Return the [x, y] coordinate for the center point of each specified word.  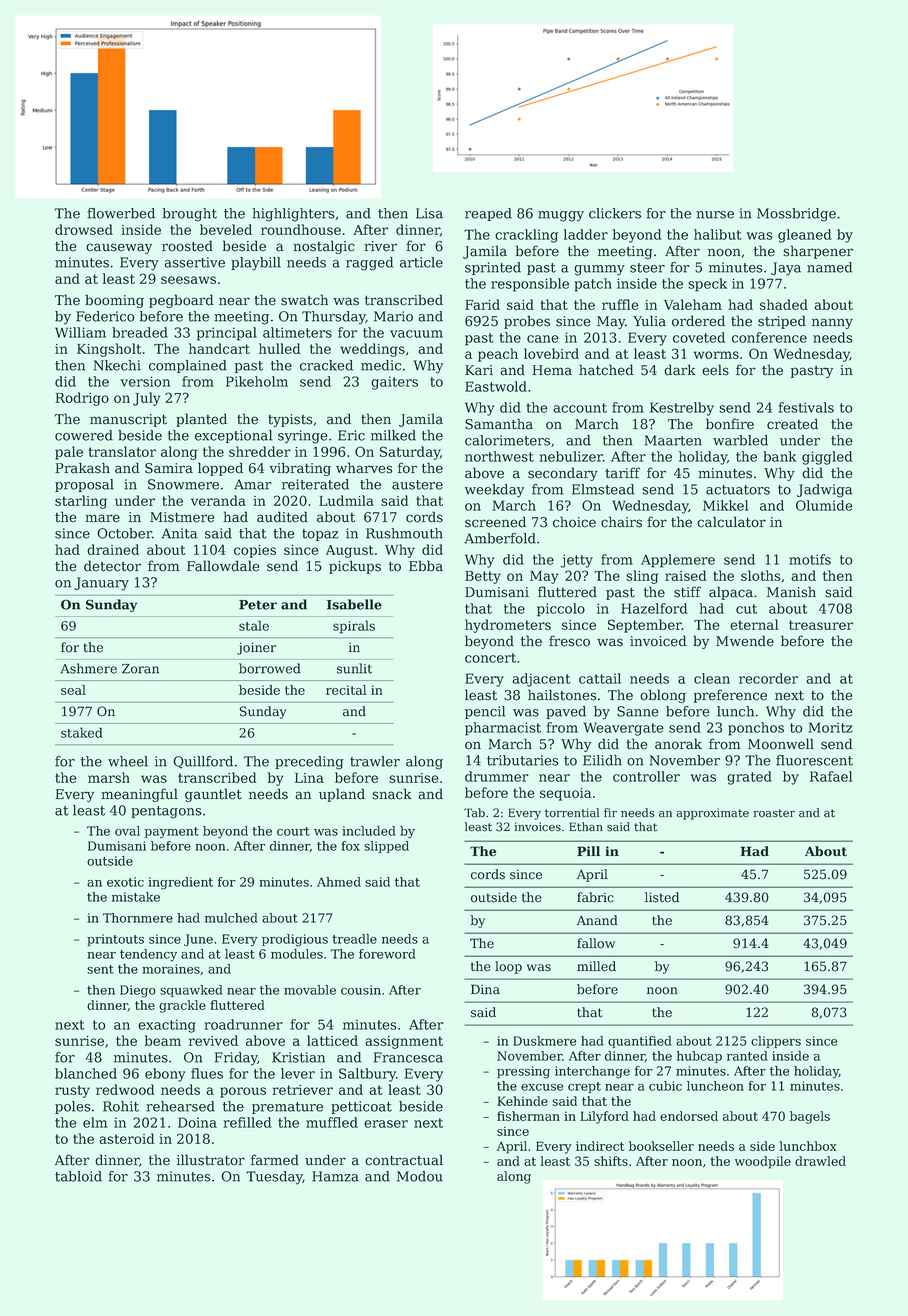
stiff [687, 592]
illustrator [211, 1160]
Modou [420, 1176]
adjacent [541, 680]
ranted [747, 1056]
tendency [148, 955]
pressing [523, 1072]
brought [190, 215]
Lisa [429, 213]
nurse [715, 215]
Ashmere [89, 668]
